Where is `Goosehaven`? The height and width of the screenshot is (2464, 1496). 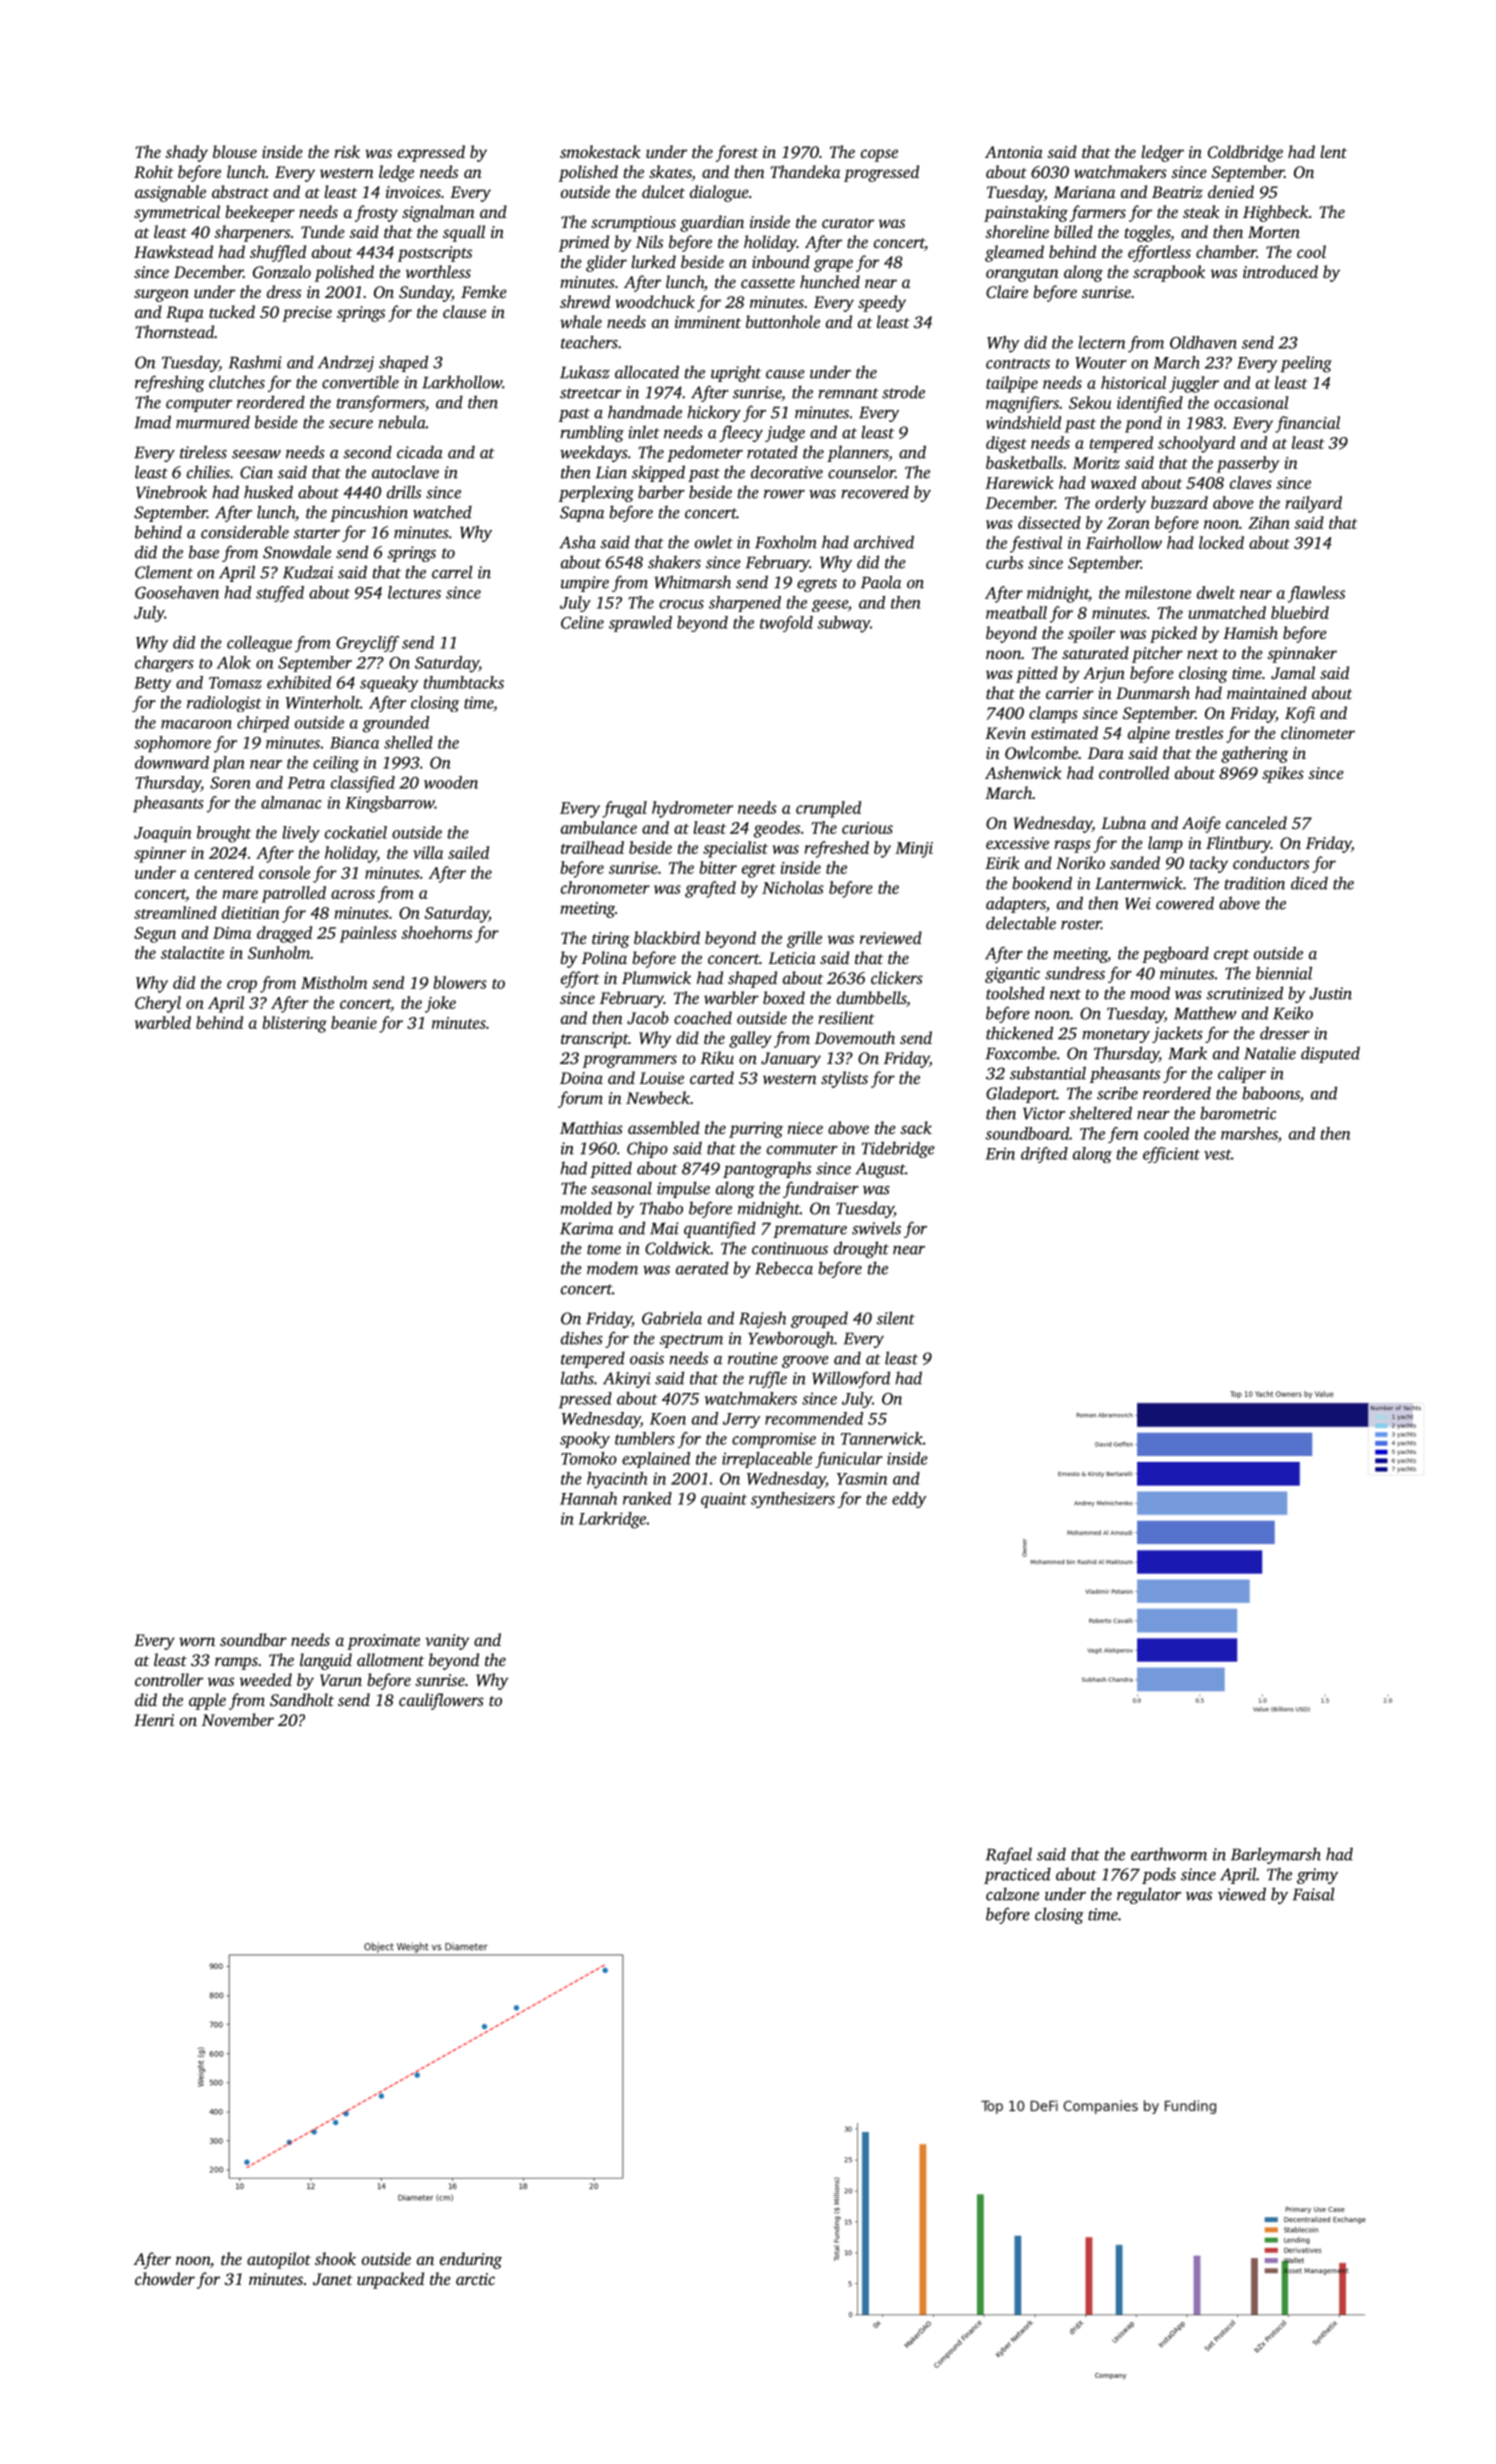 Goosehaven is located at coordinates (177, 592).
